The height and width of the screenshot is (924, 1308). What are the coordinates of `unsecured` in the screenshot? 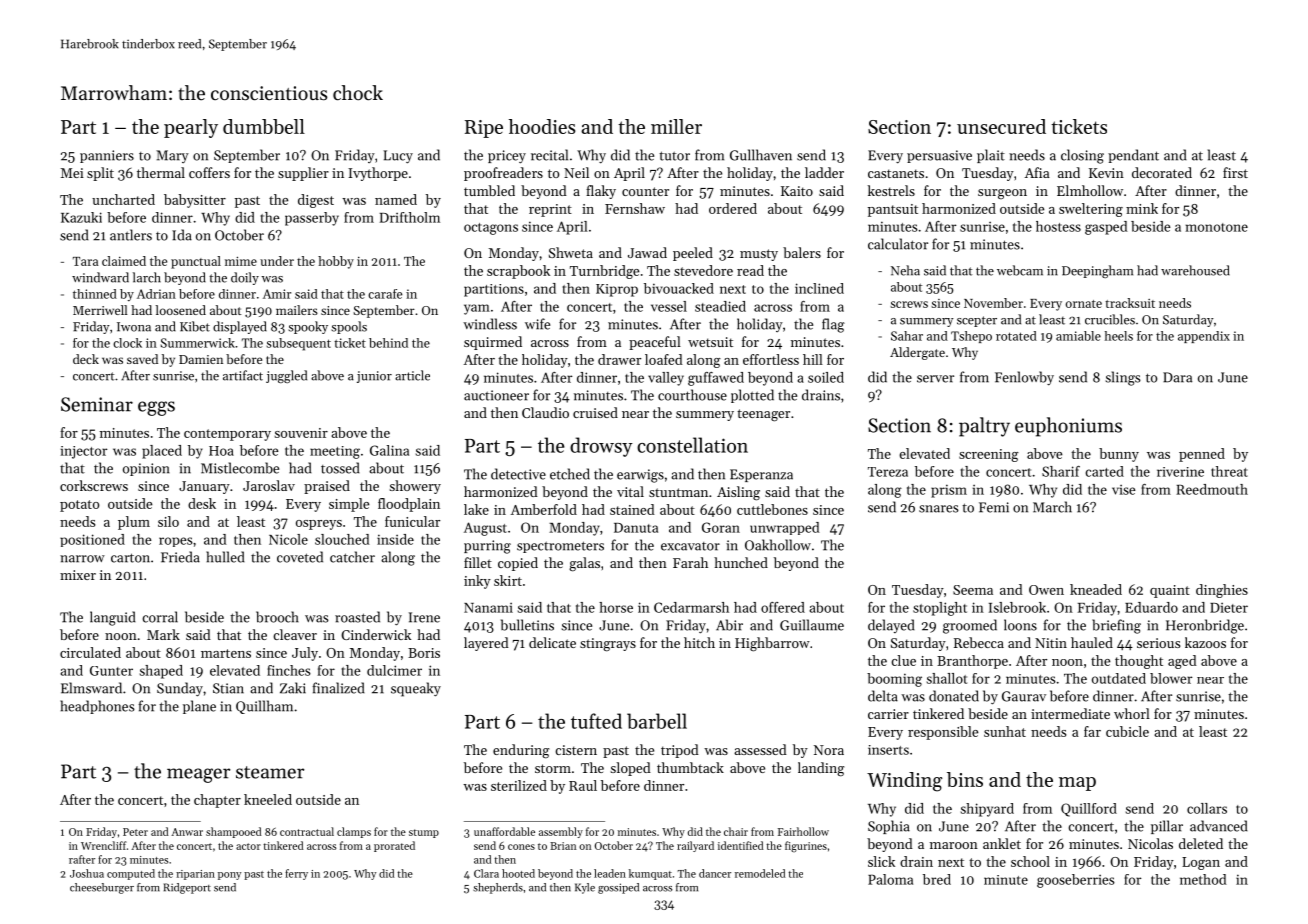 It's located at (1001, 126).
